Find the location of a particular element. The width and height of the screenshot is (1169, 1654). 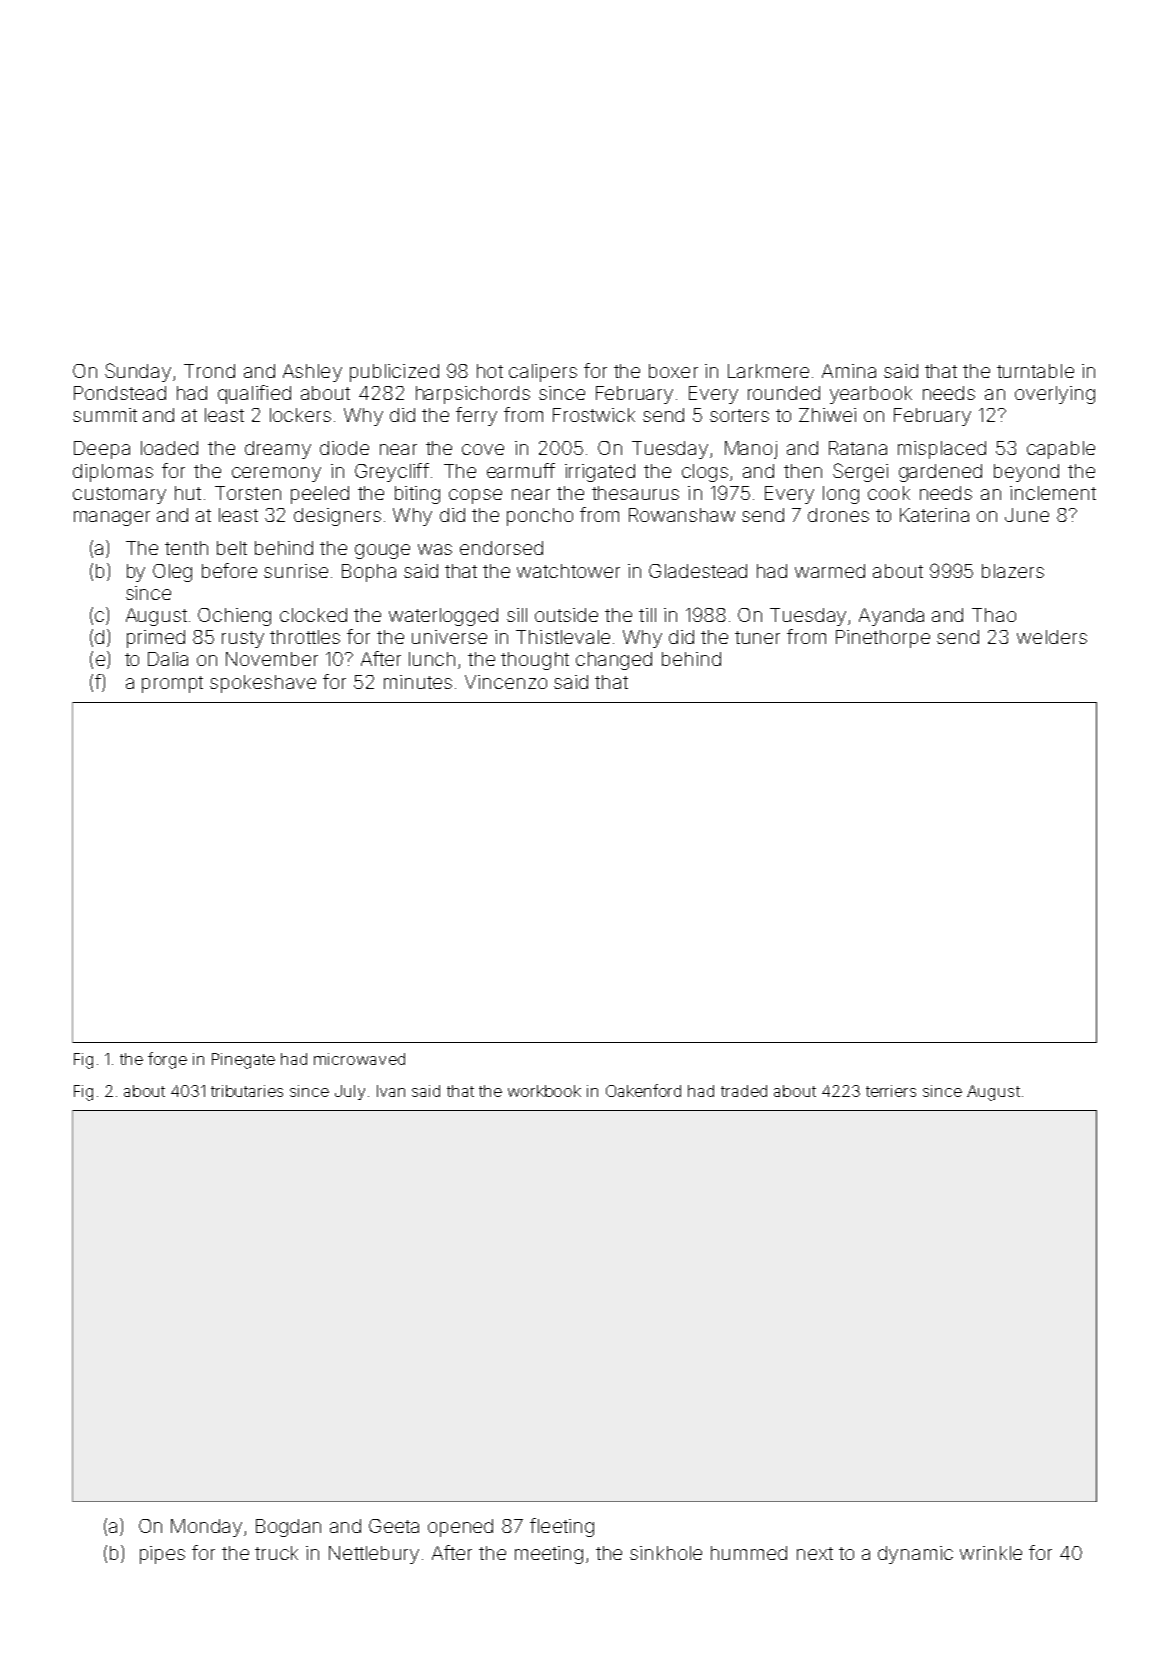

microwaved is located at coordinates (359, 1059).
